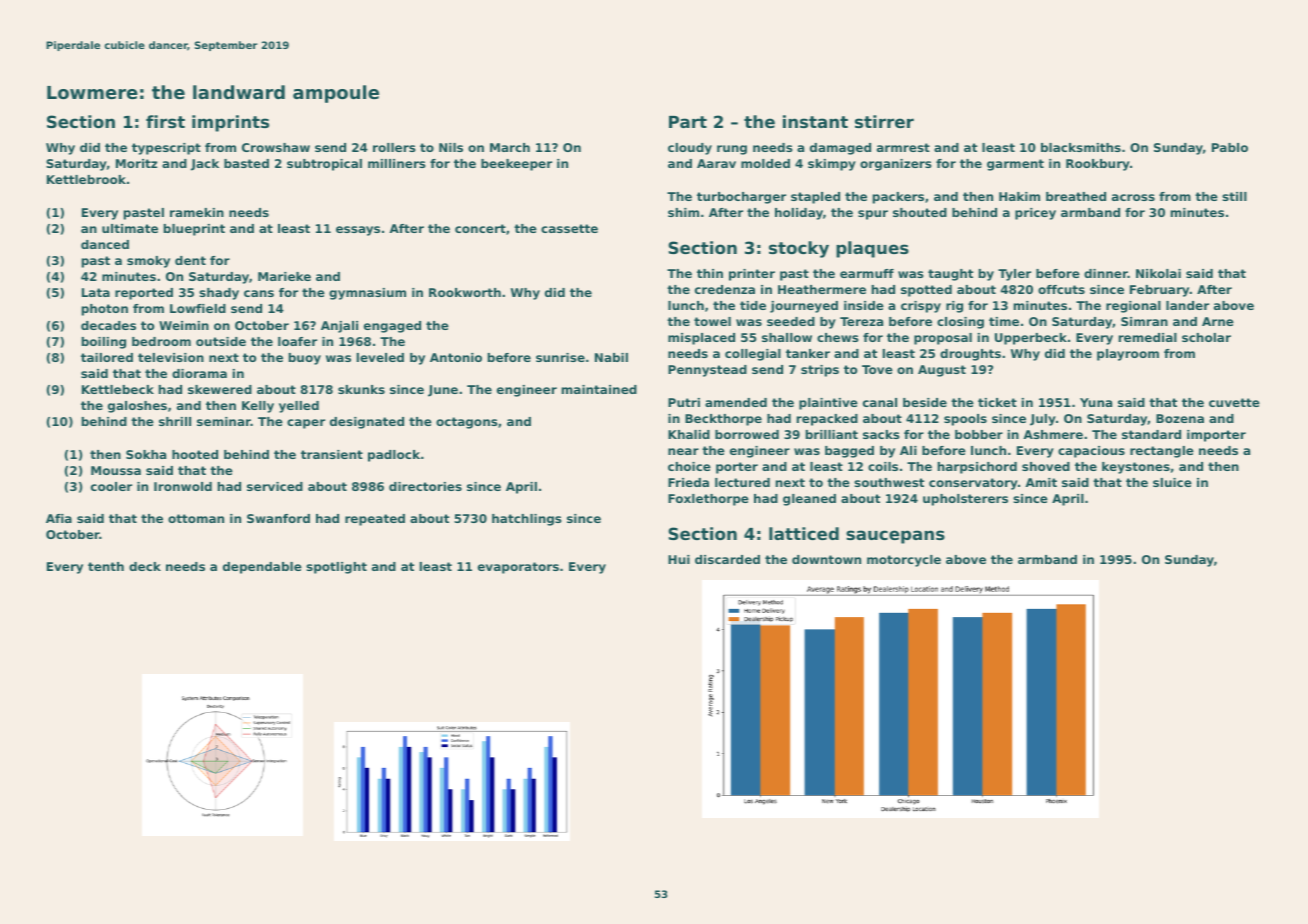 The width and height of the image is (1308, 924). What do you see at coordinates (130, 228) in the image?
I see `ultimate` at bounding box center [130, 228].
